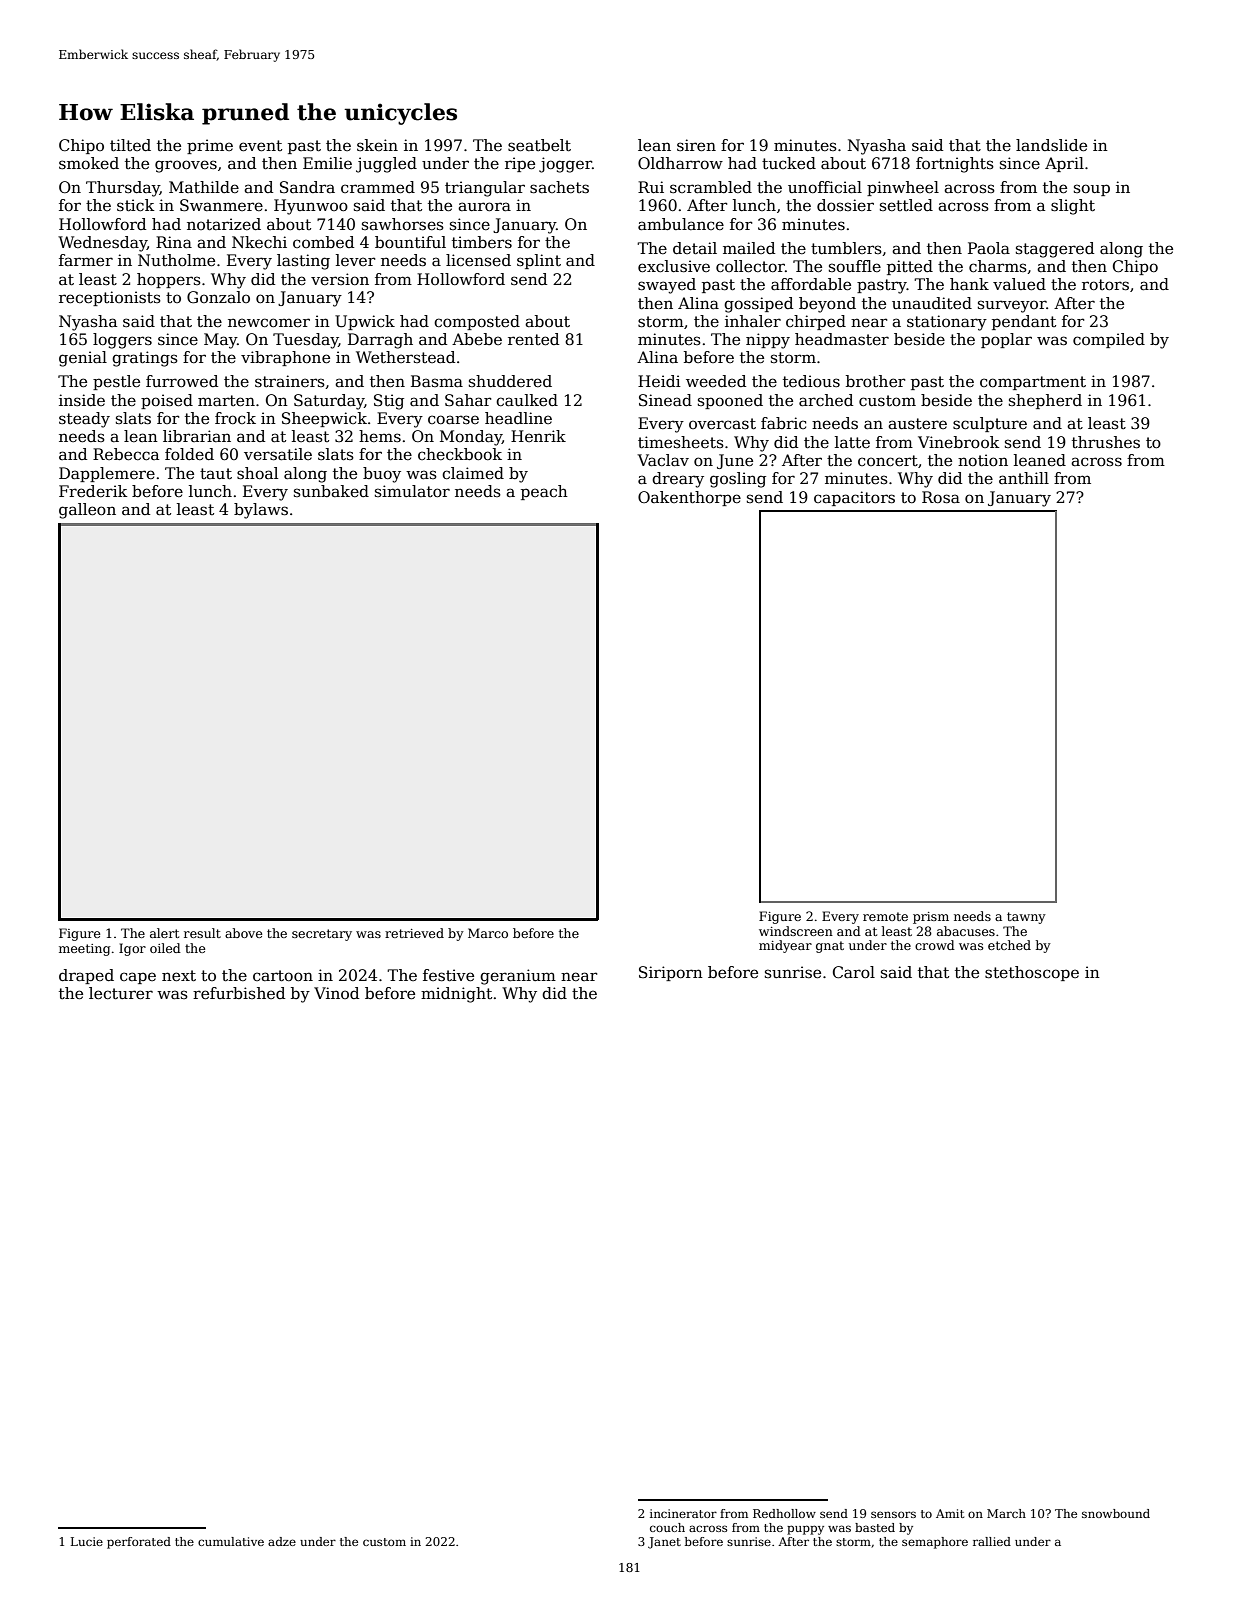 The image size is (1236, 1599). What do you see at coordinates (1116, 1513) in the document?
I see `snowbound` at bounding box center [1116, 1513].
